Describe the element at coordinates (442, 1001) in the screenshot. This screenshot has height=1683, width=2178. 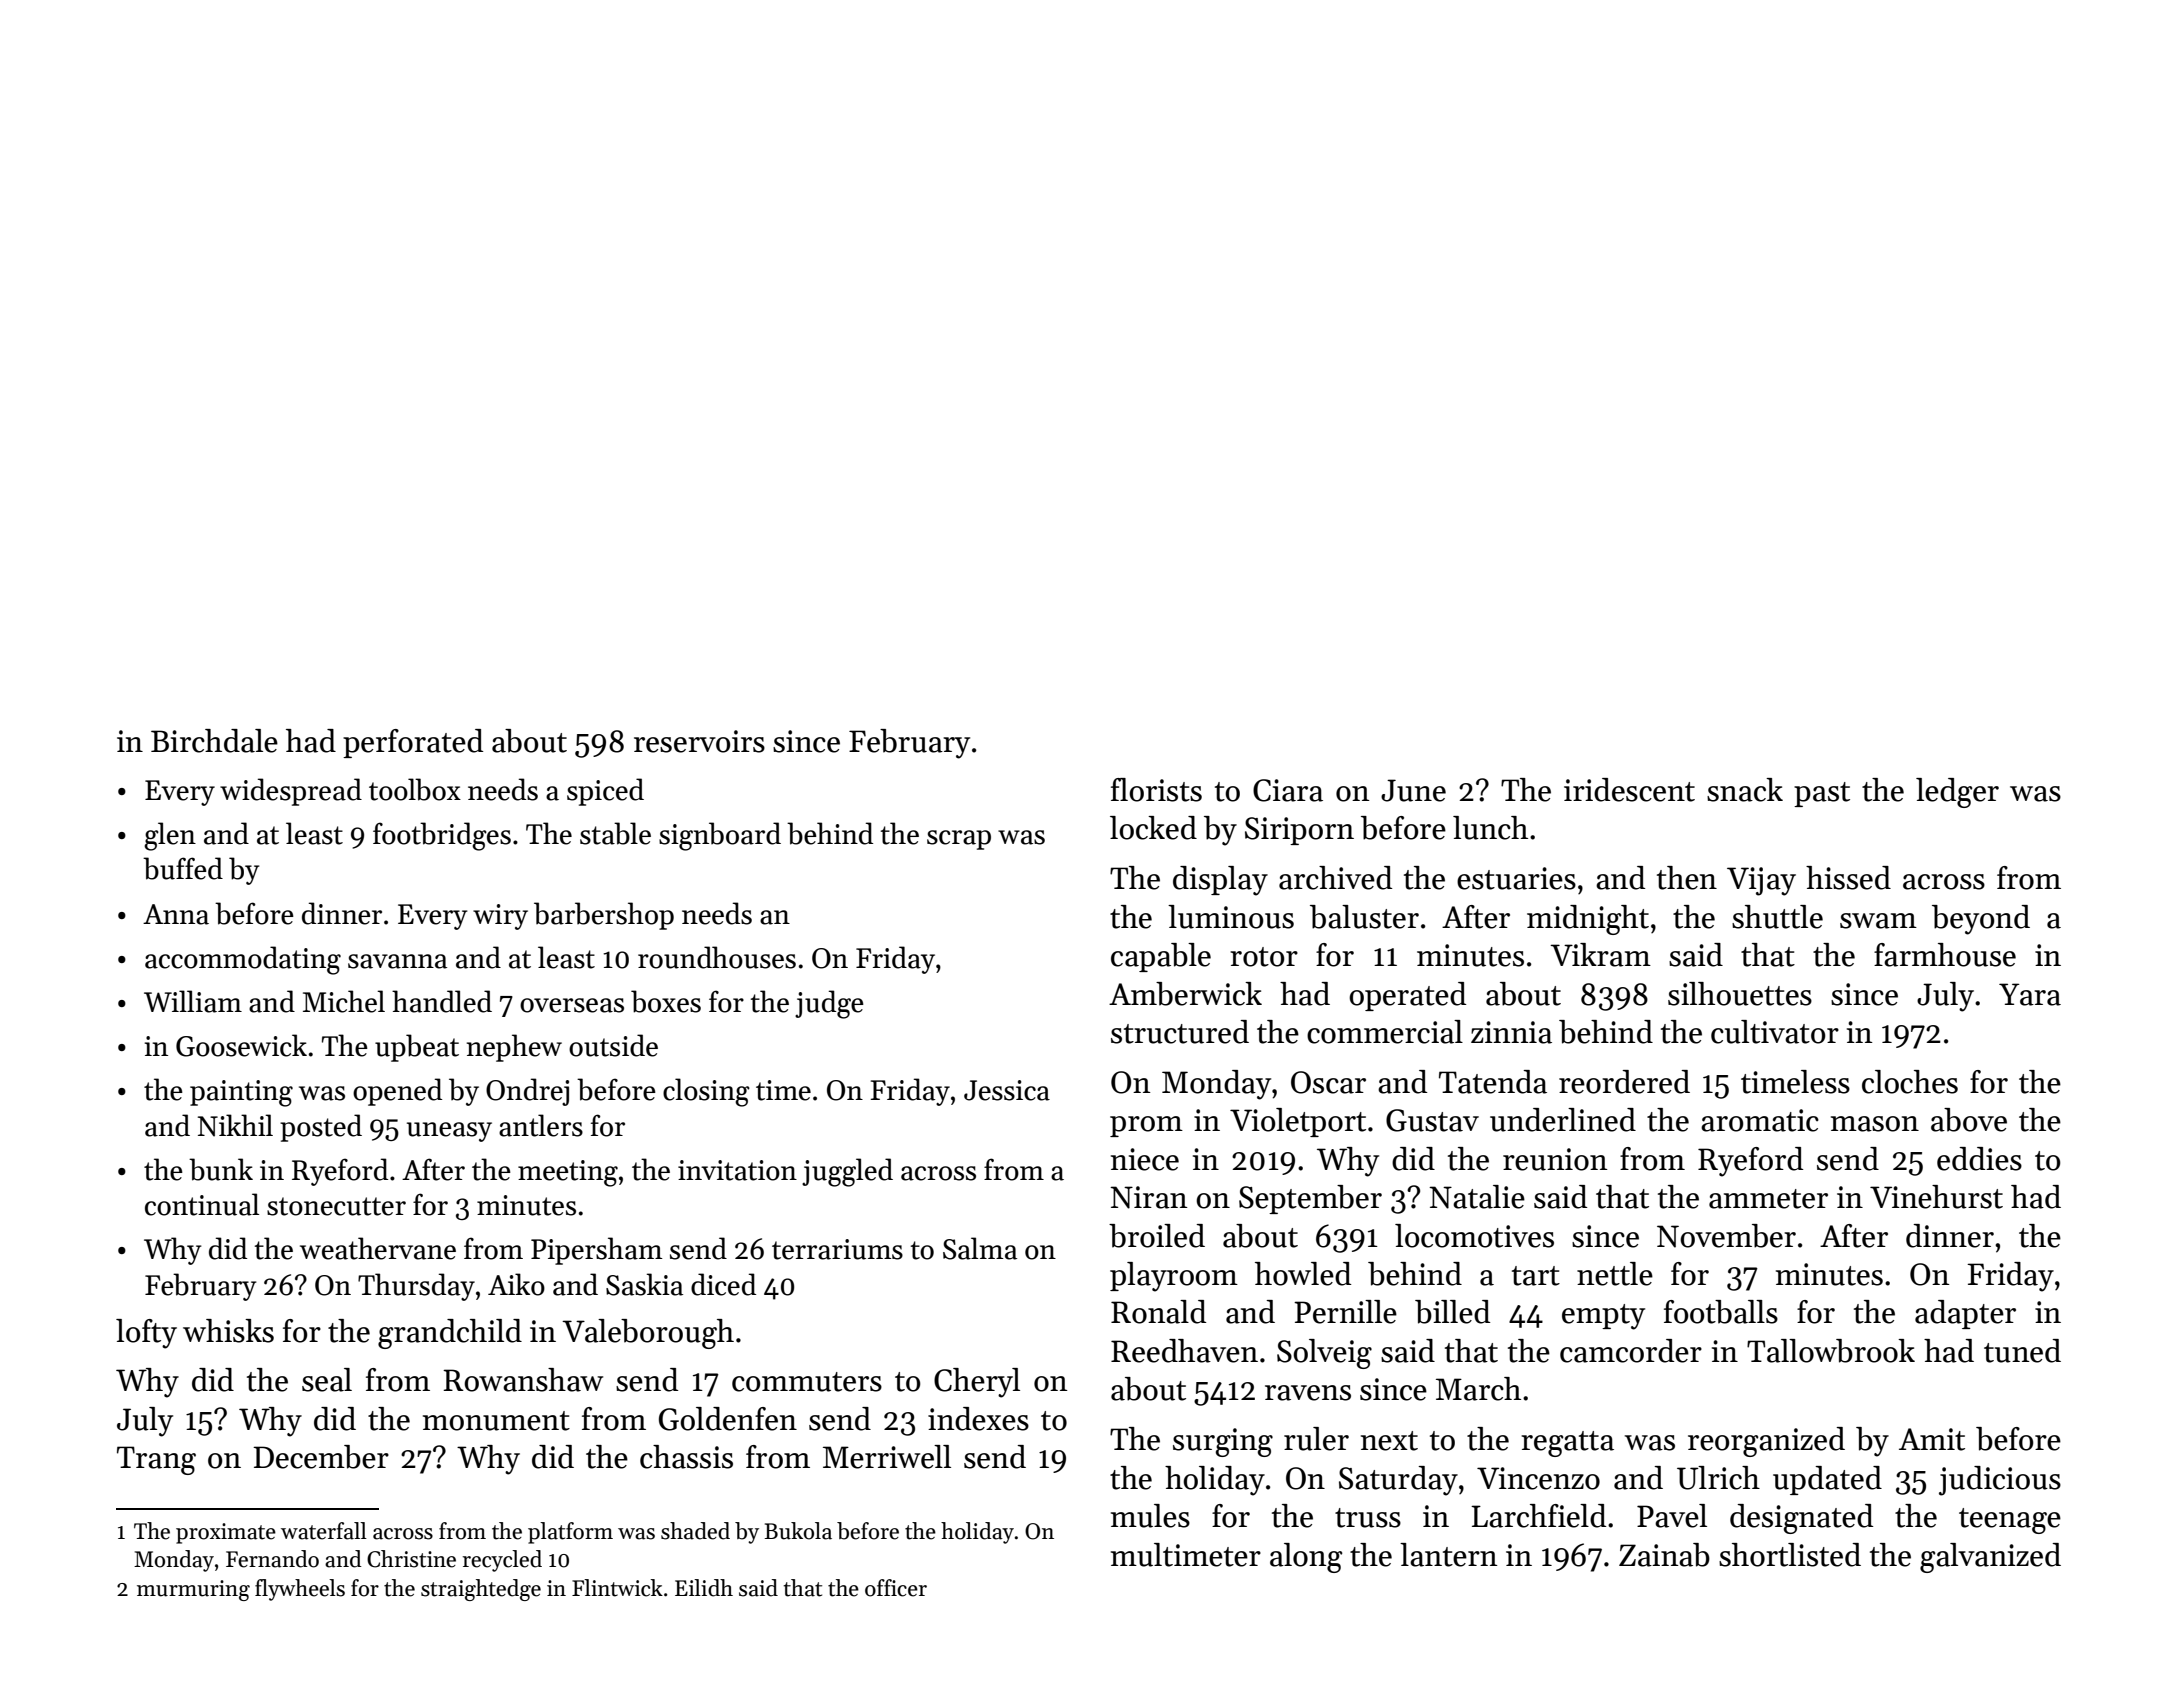
I see `handled` at that location.
